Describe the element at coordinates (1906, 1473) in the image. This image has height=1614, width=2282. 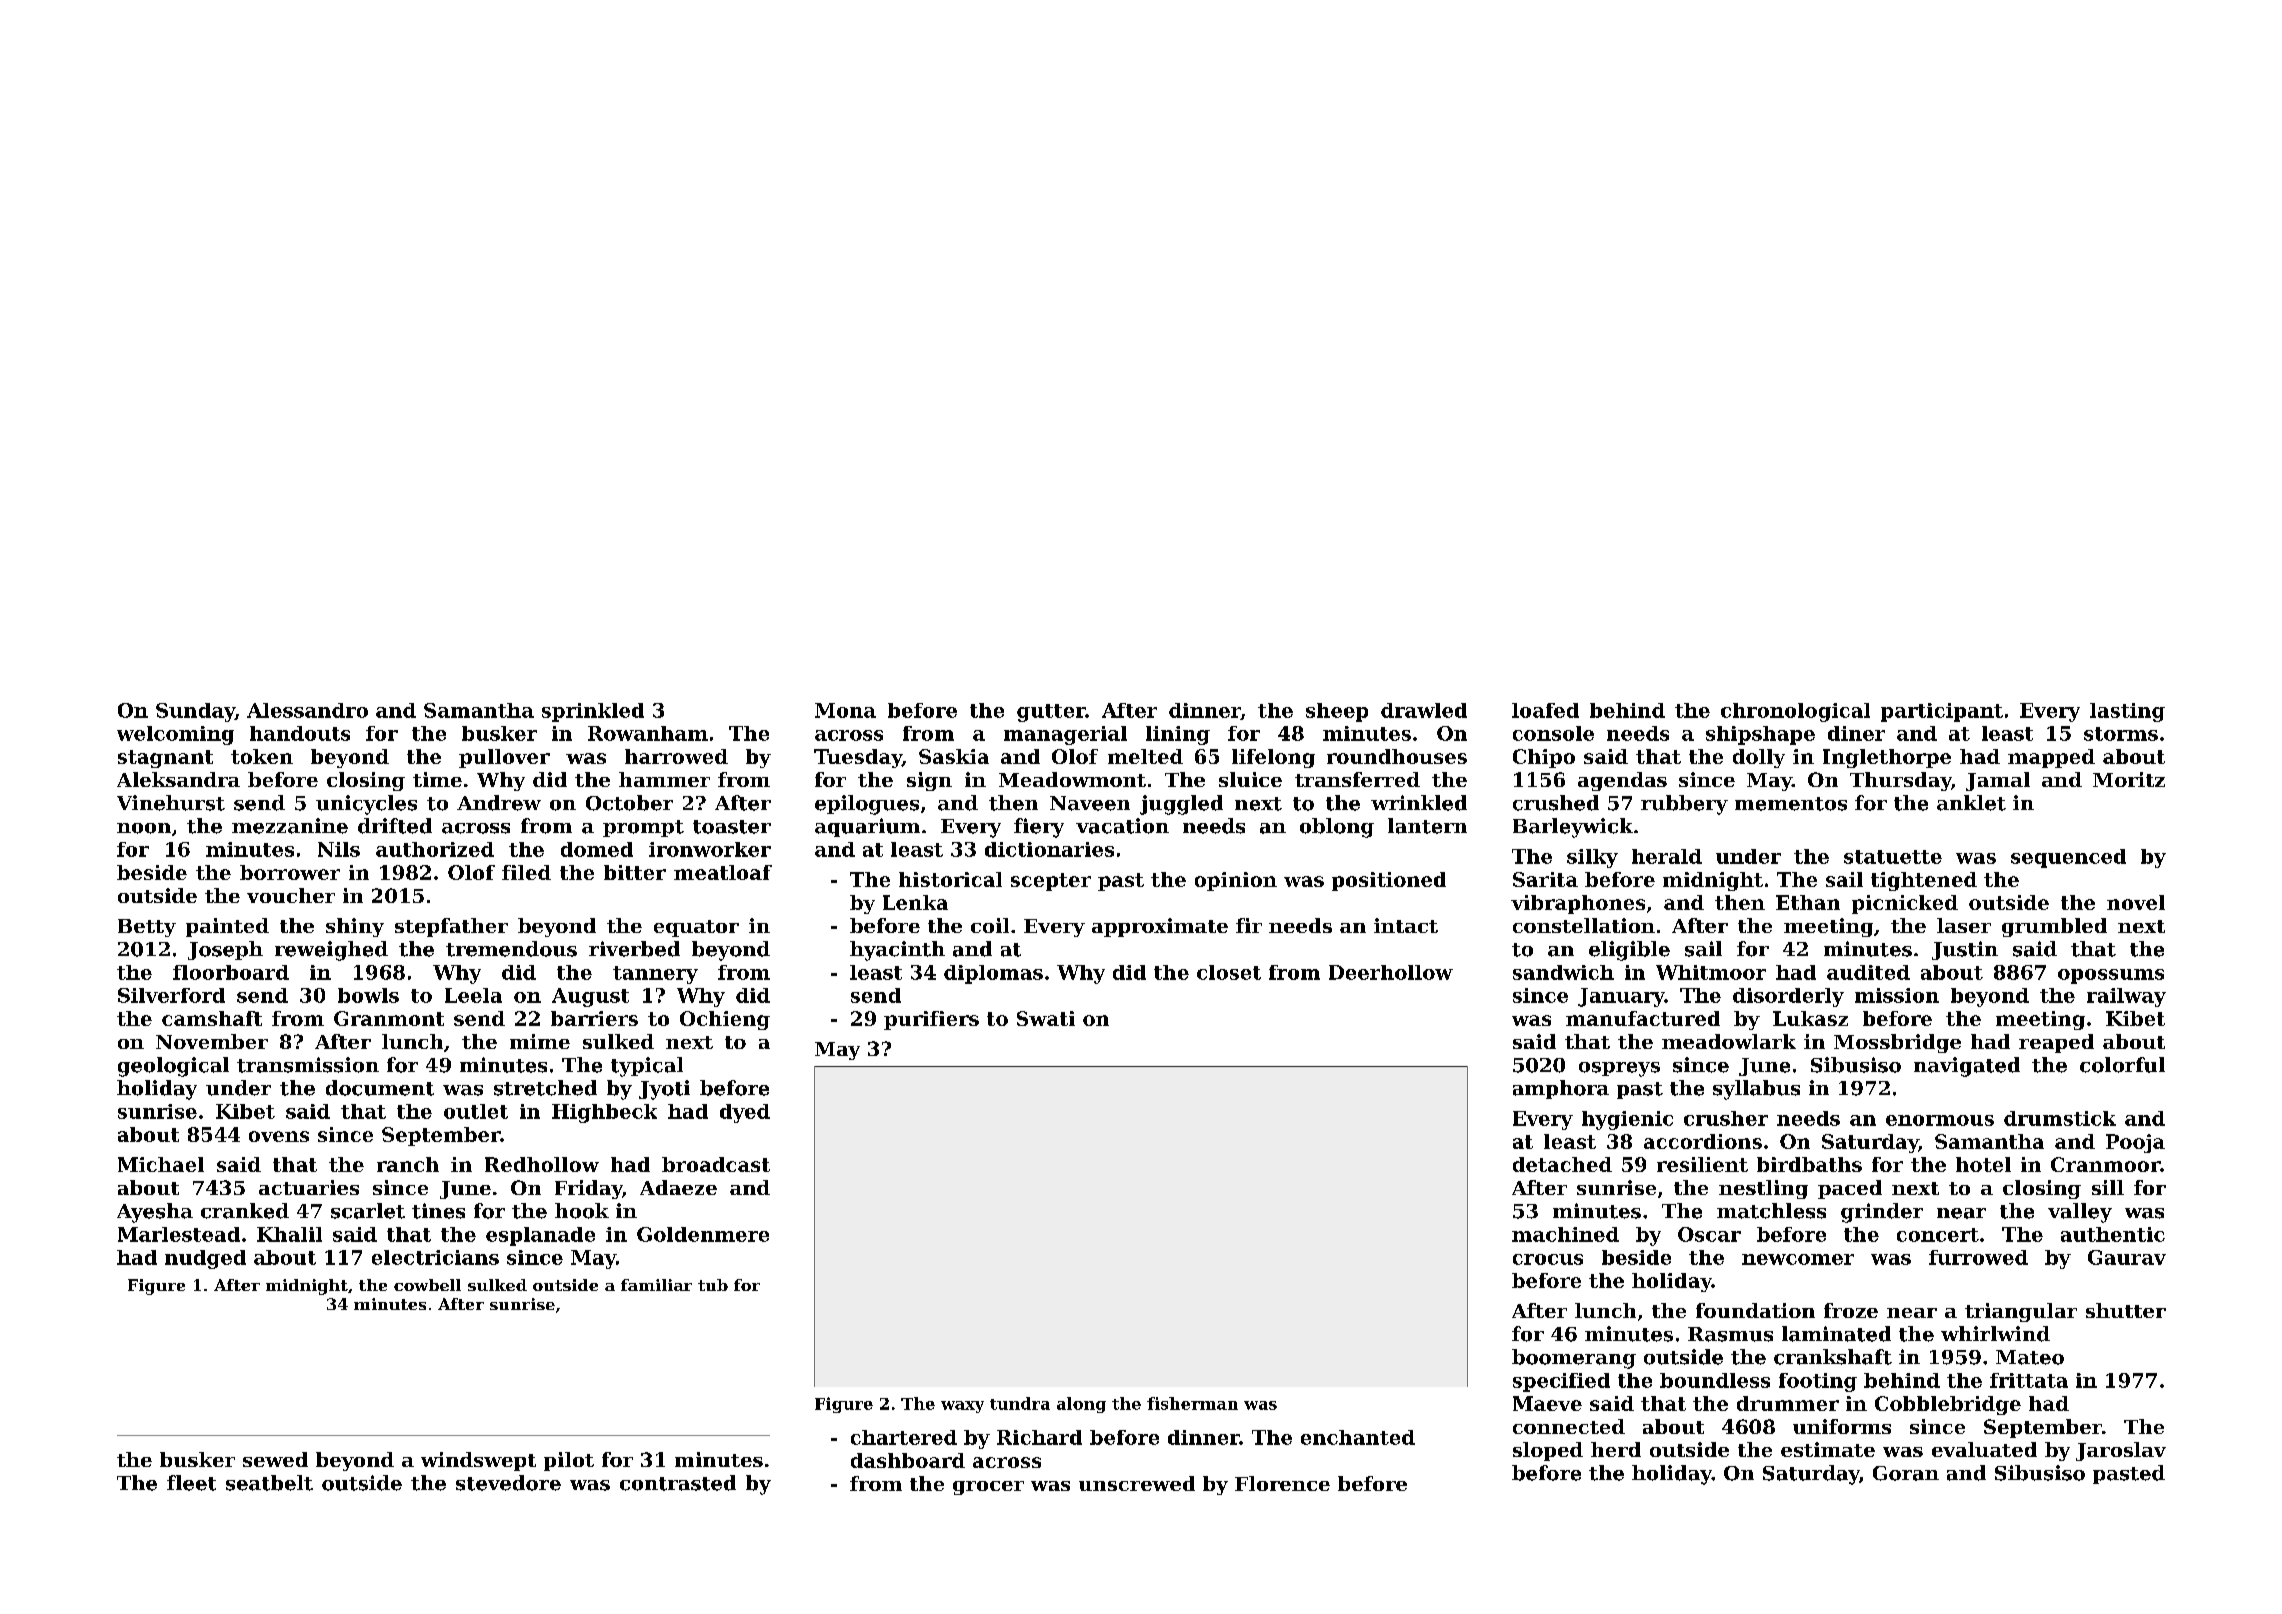
I see `Goran` at that location.
